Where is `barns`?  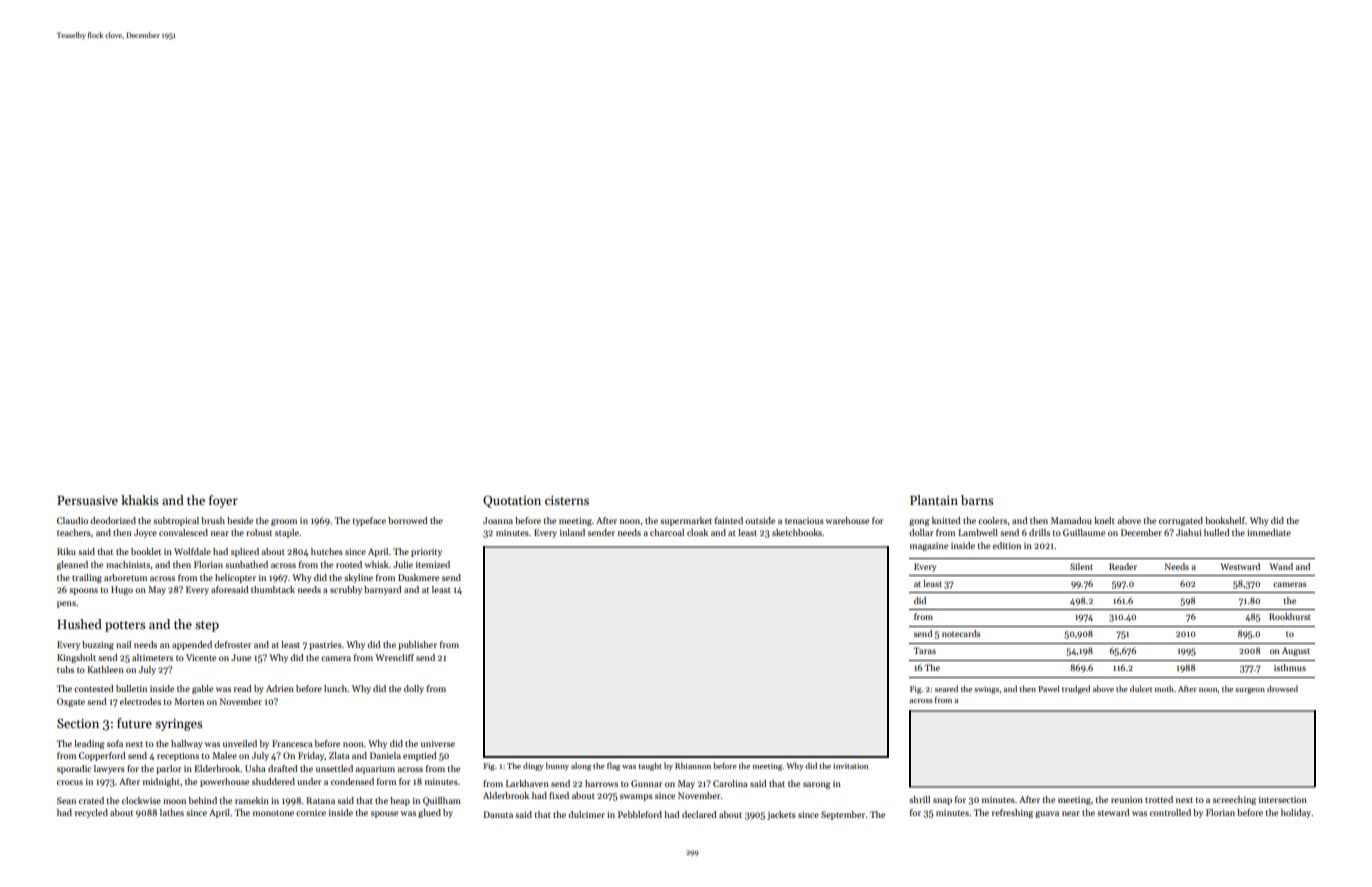 barns is located at coordinates (977, 500).
